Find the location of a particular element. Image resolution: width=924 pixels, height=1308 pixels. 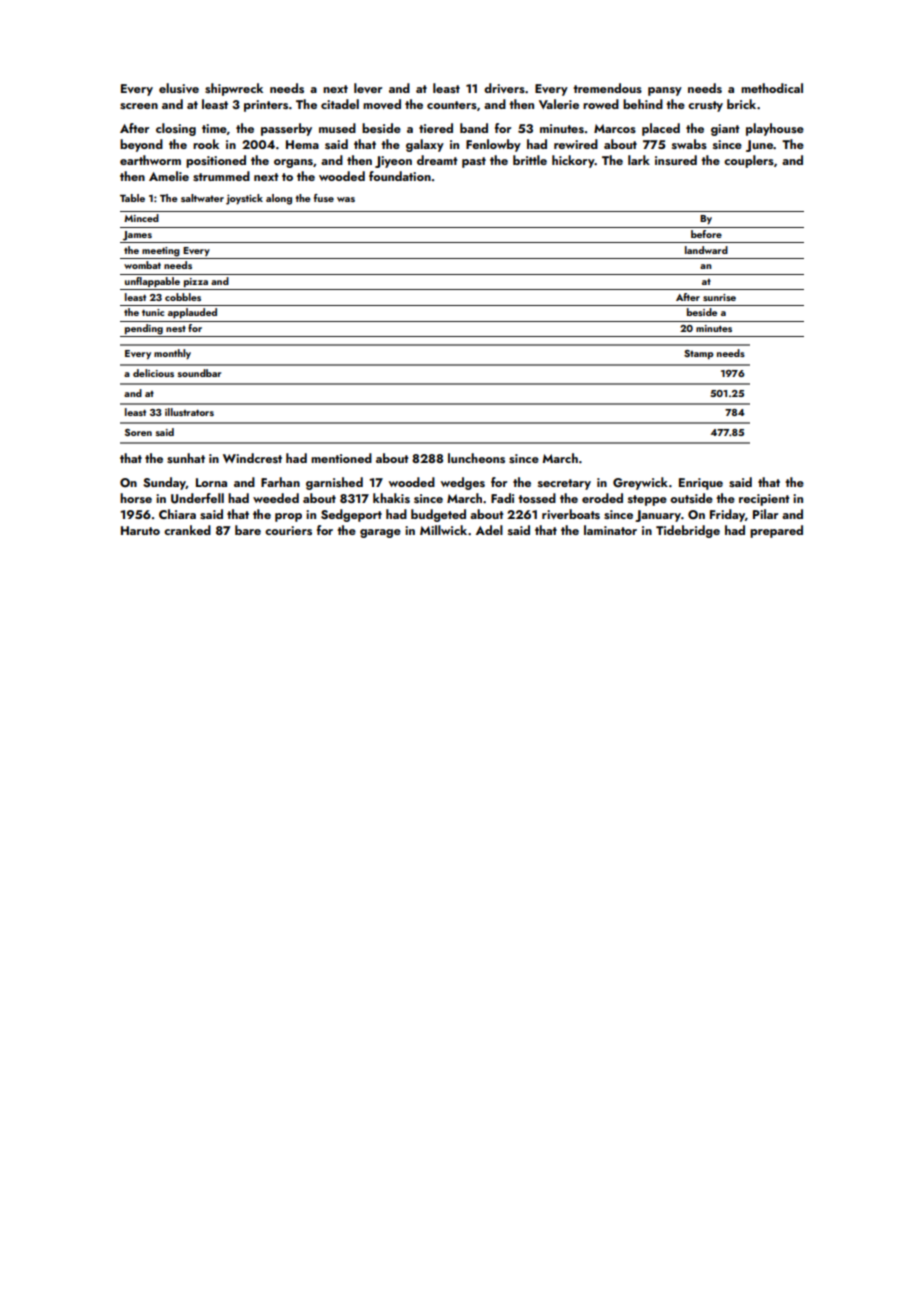

Stamp is located at coordinates (699, 354).
